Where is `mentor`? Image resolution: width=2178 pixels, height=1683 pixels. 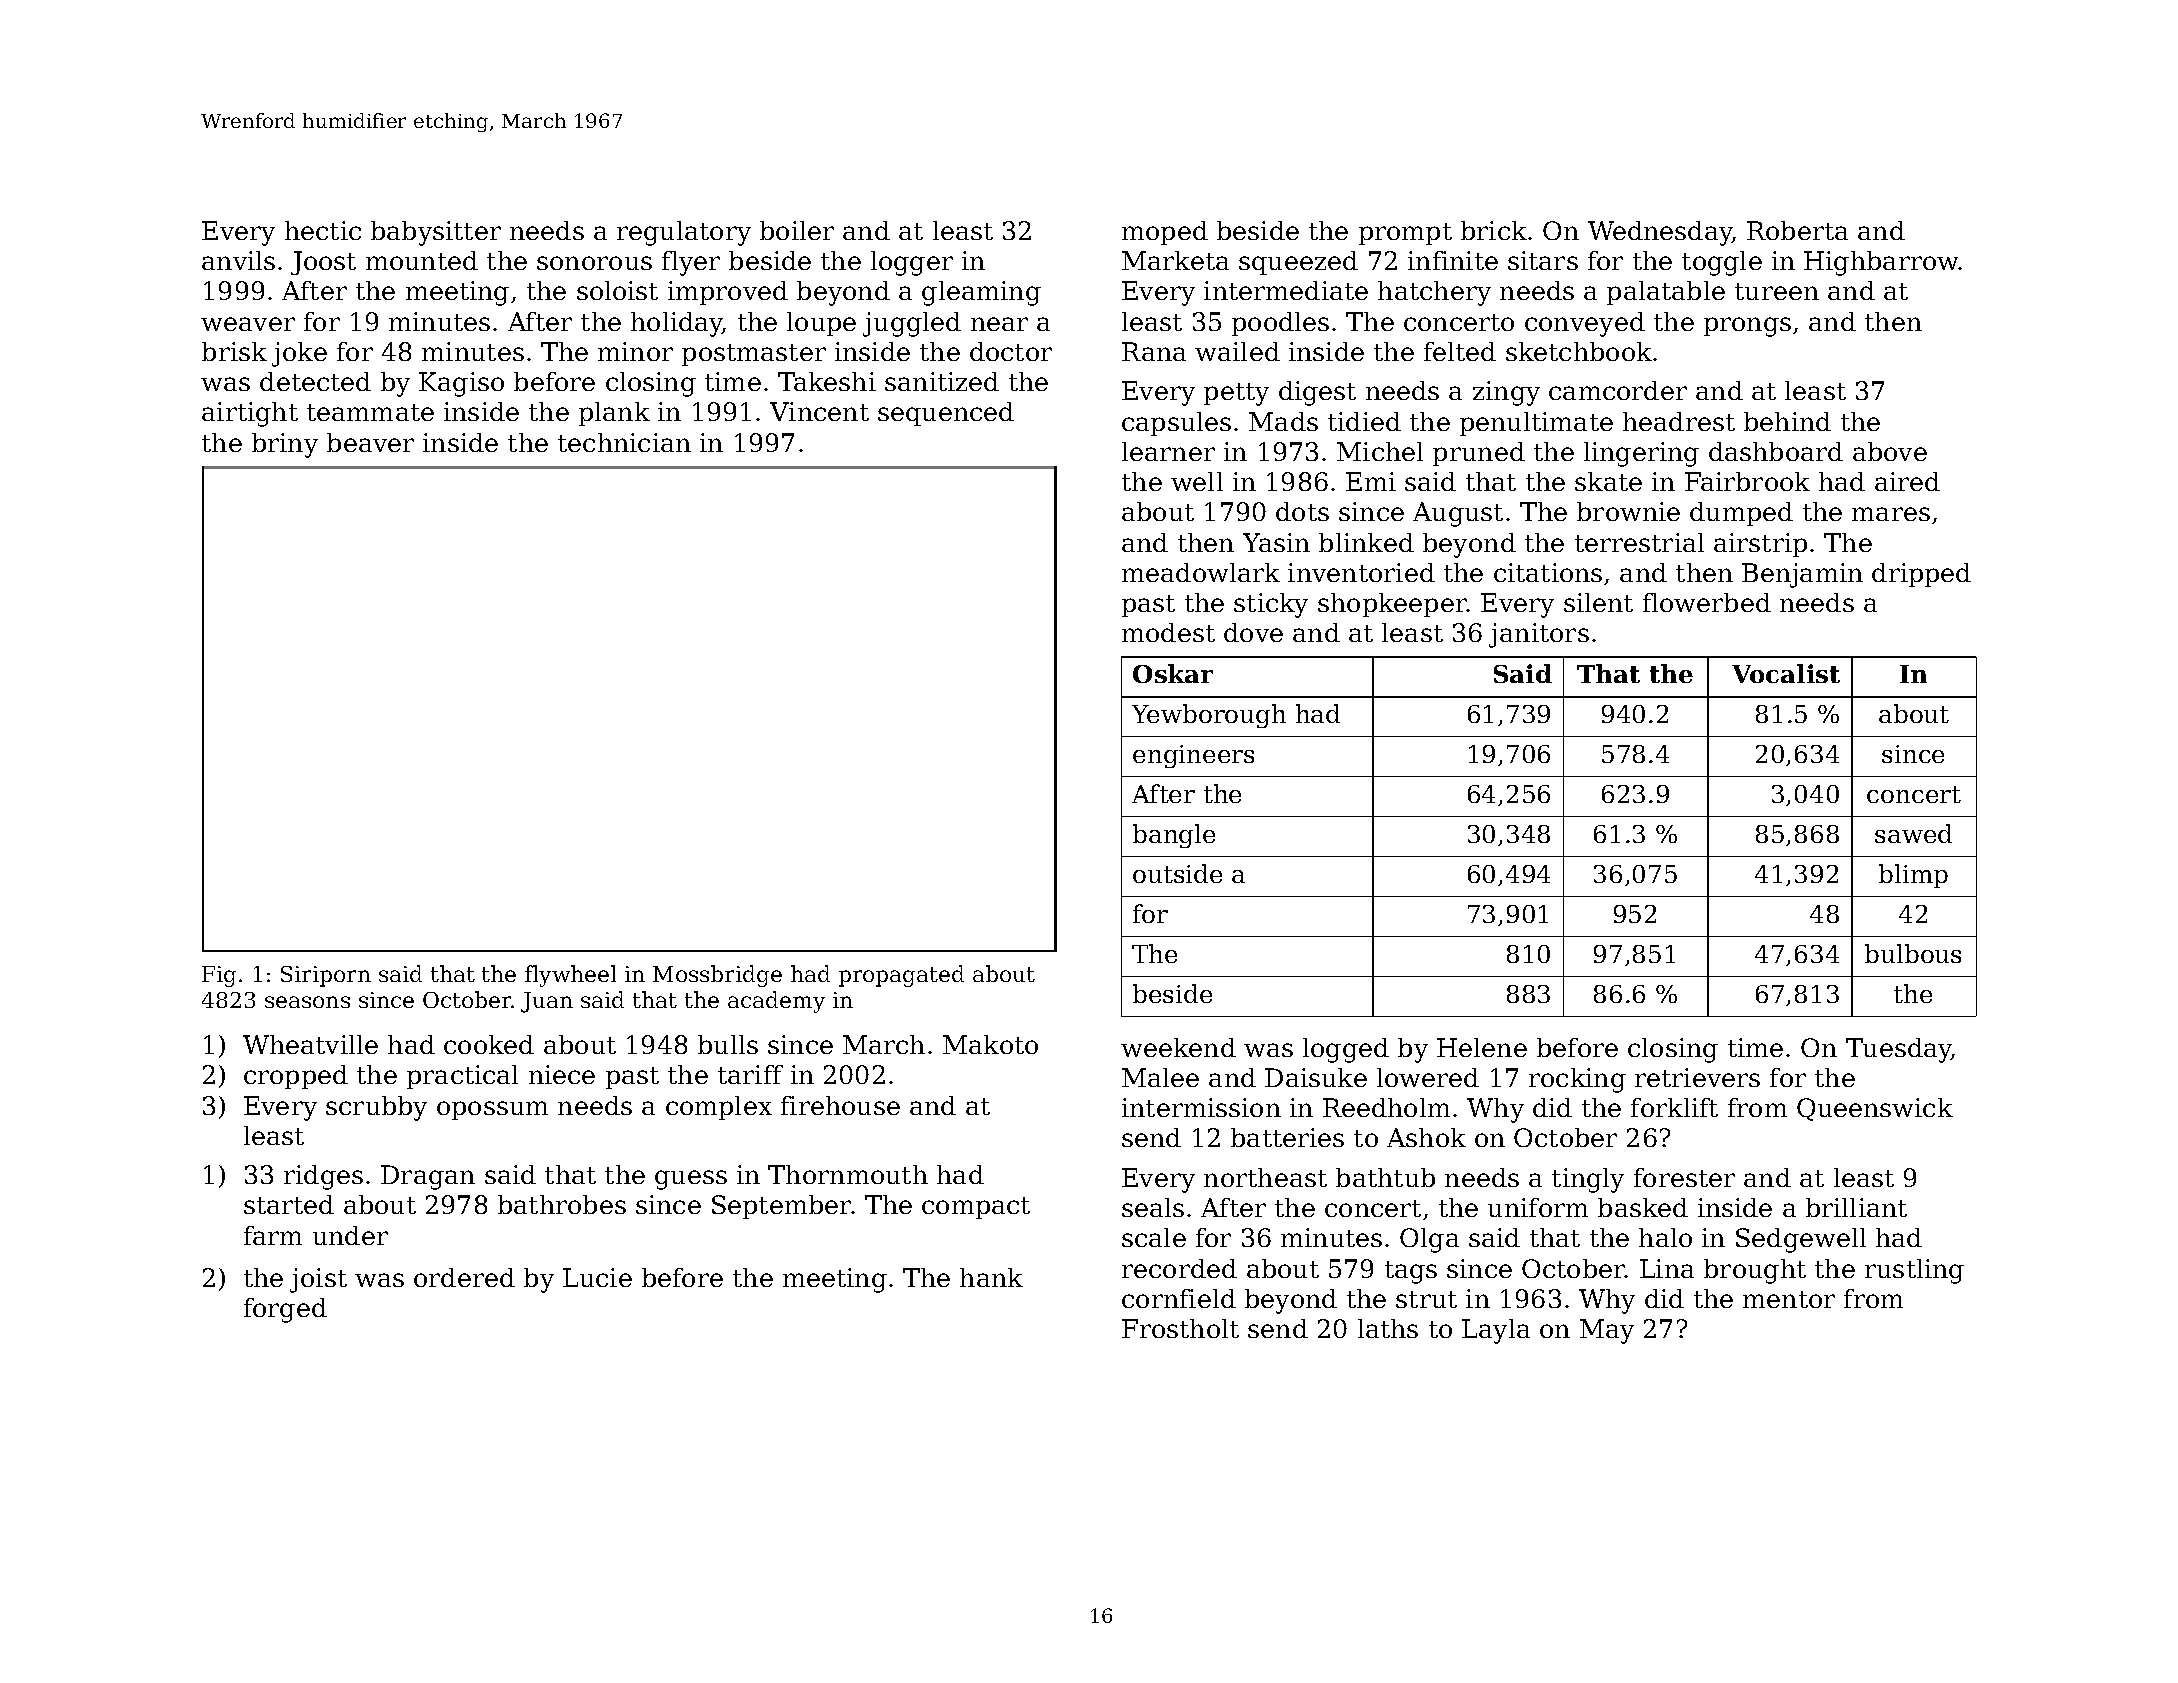 mentor is located at coordinates (1789, 1299).
